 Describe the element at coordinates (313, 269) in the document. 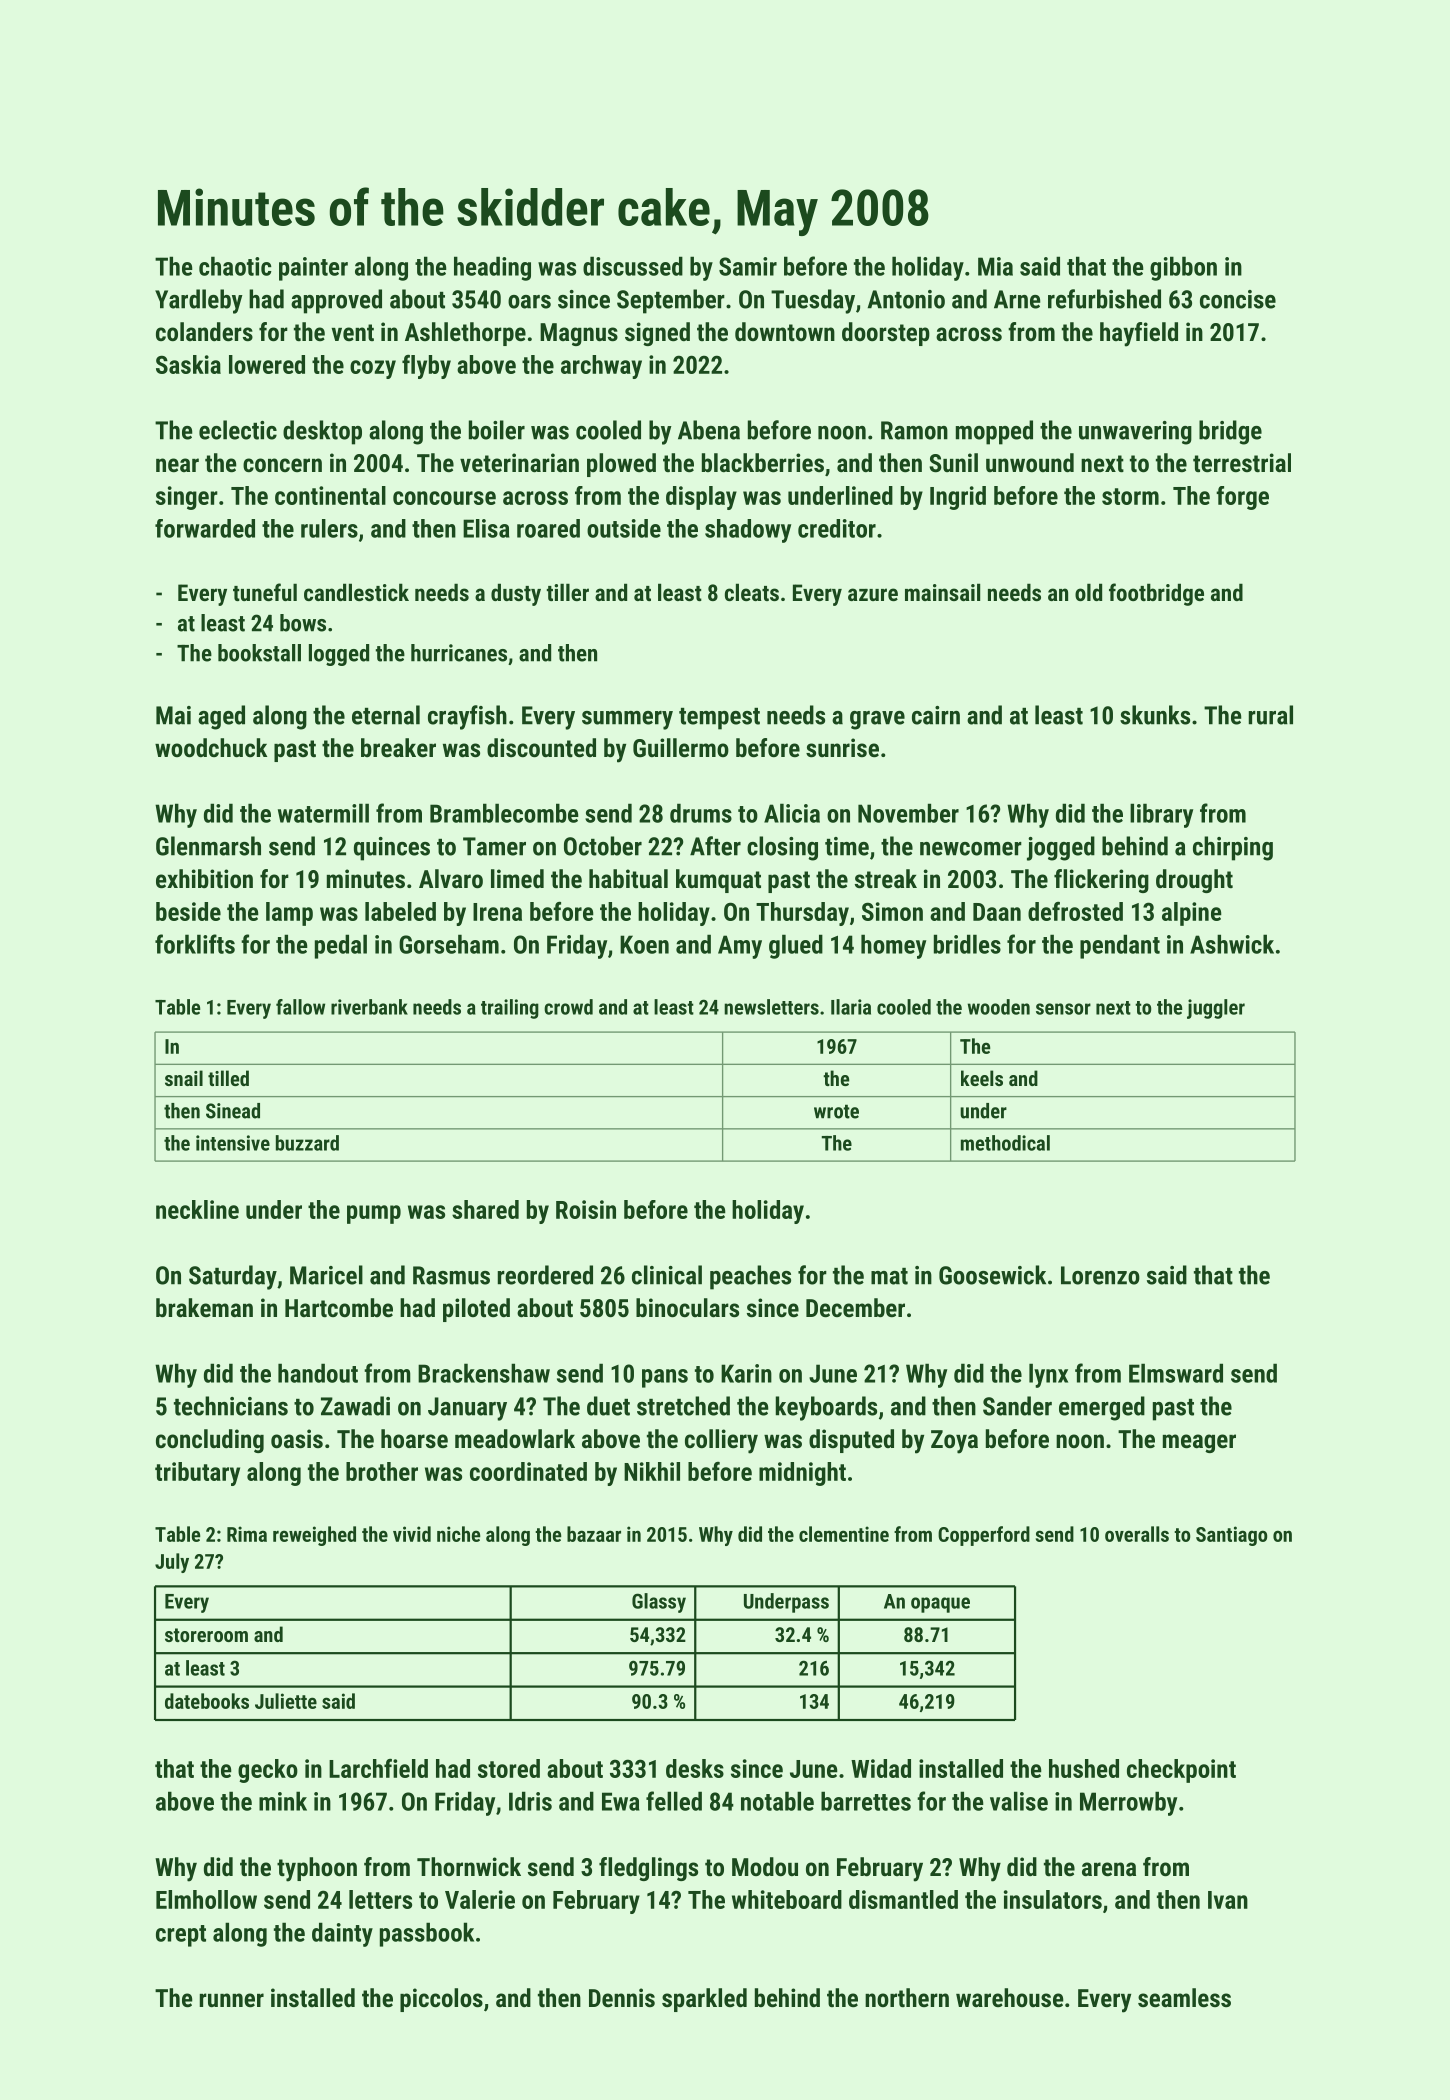

I see `painter` at that location.
